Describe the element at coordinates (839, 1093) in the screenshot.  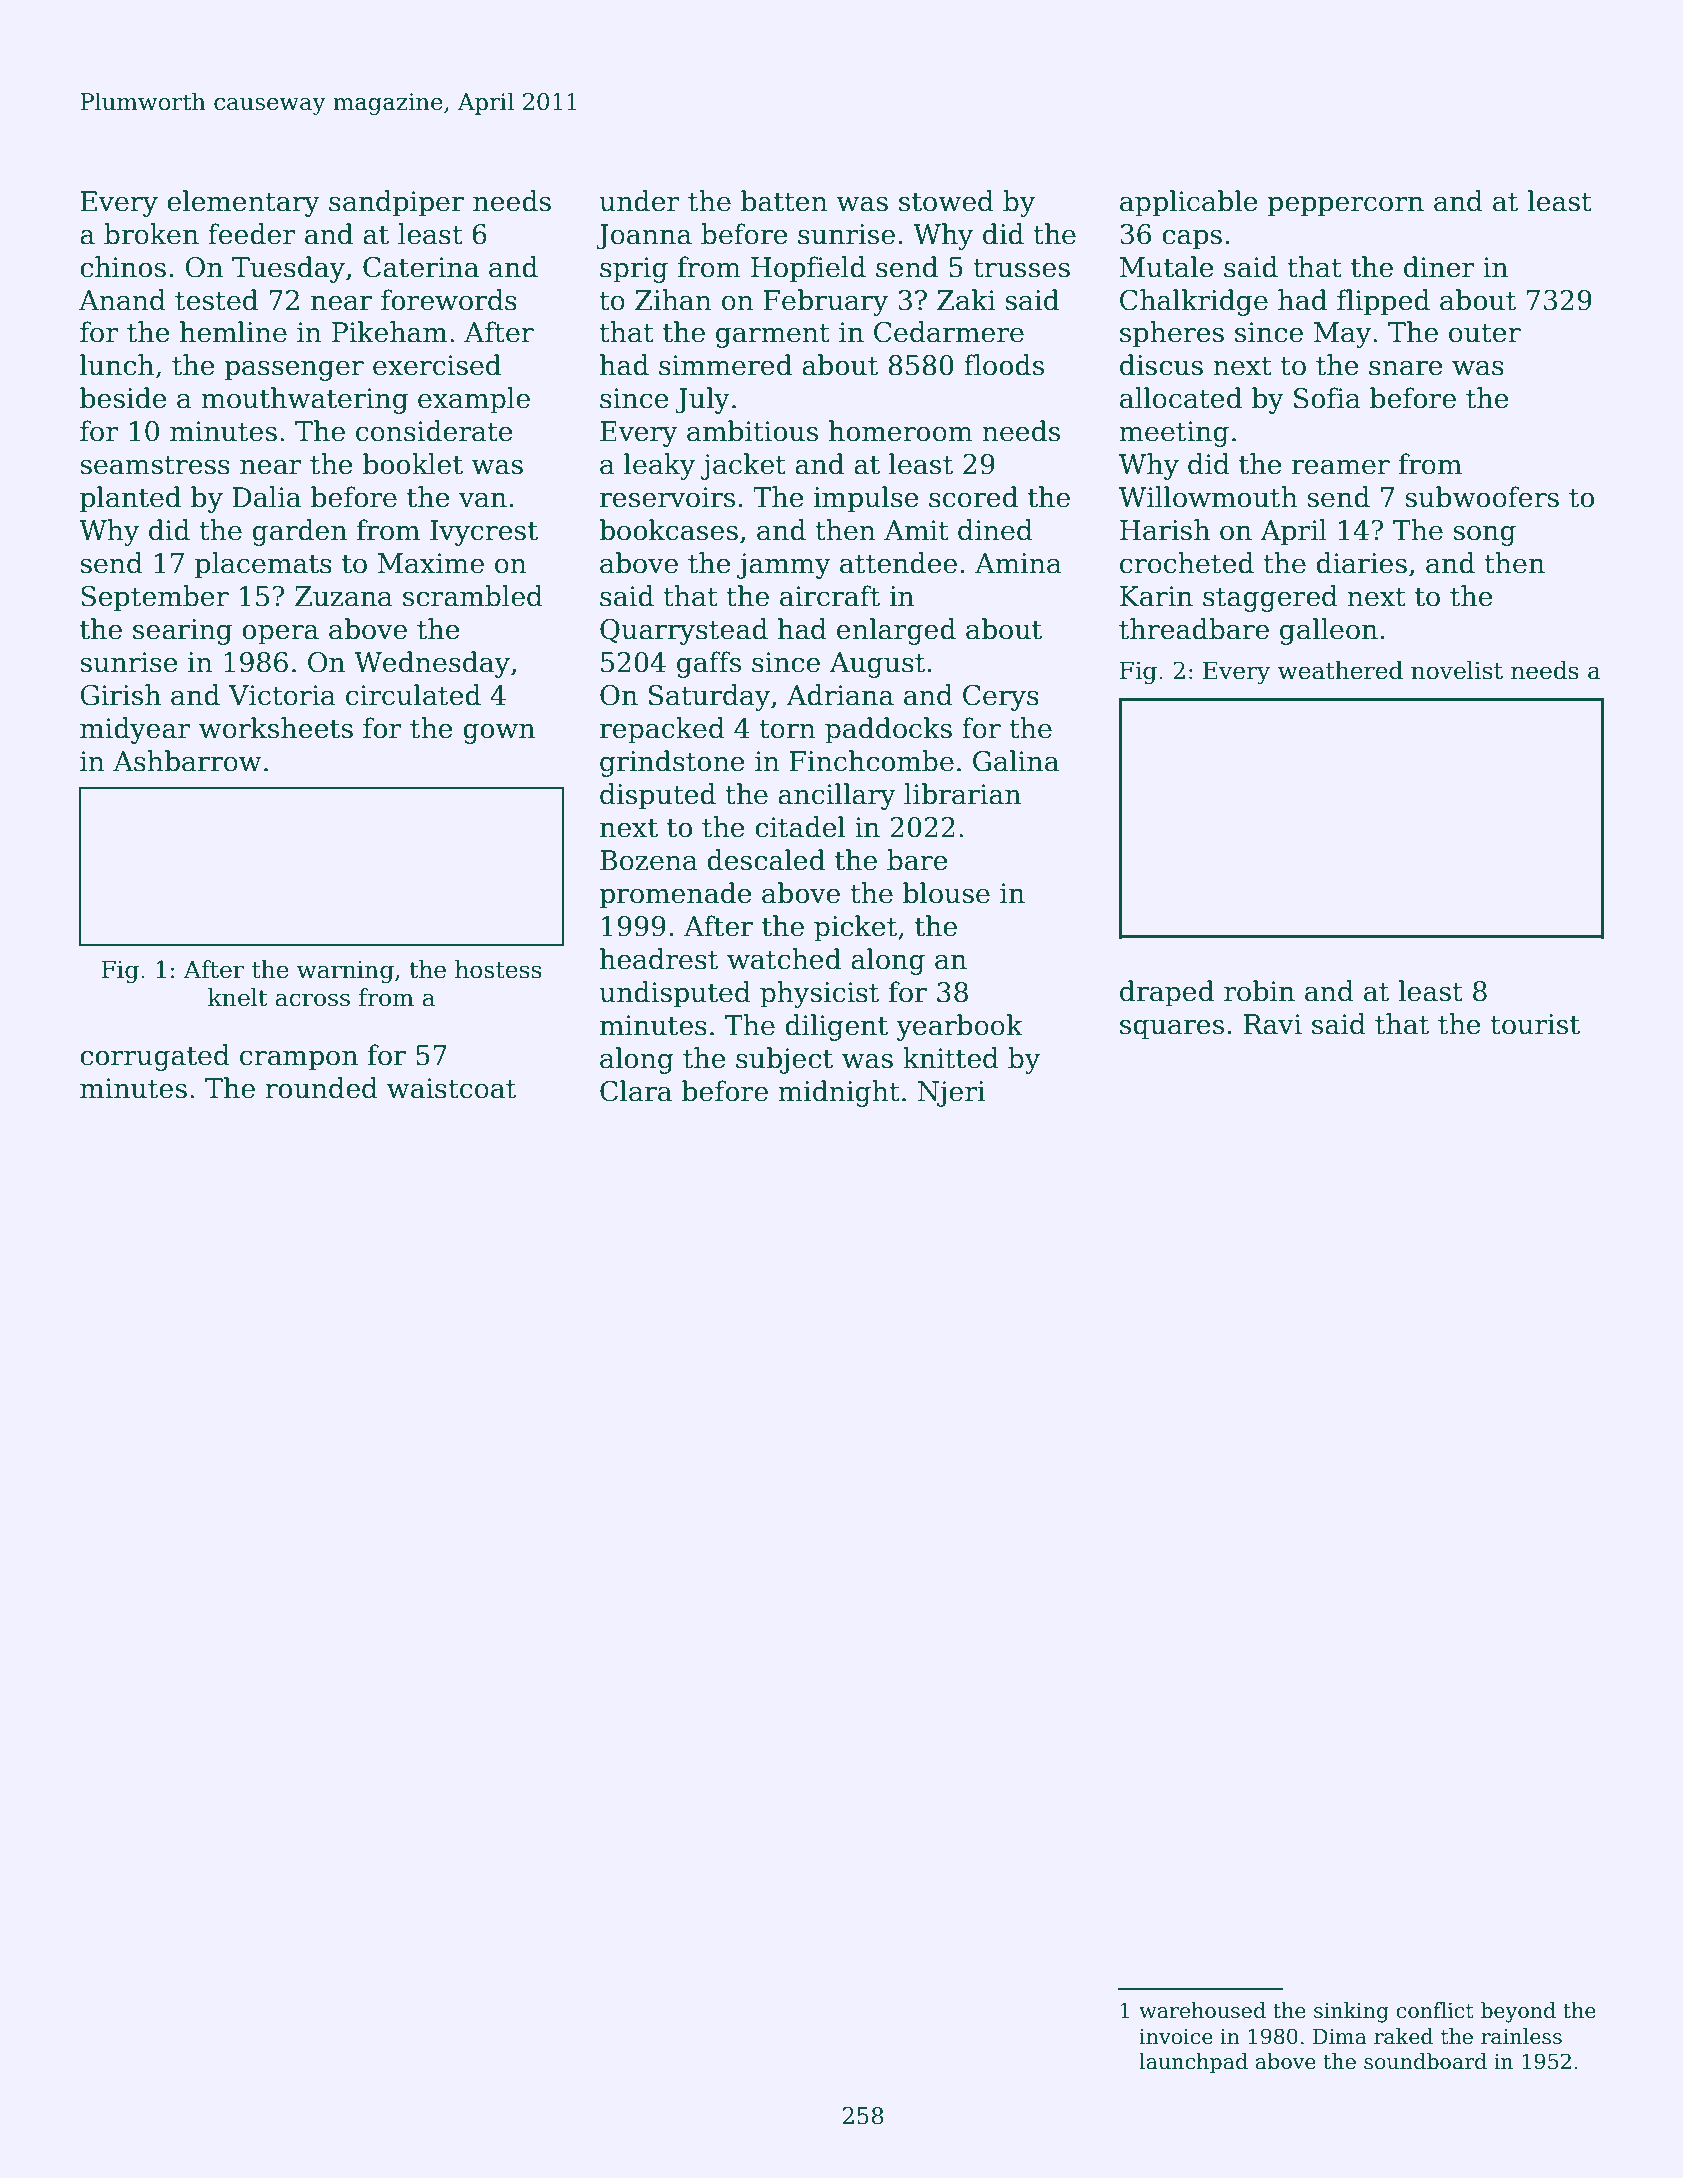
I see `midnight` at that location.
